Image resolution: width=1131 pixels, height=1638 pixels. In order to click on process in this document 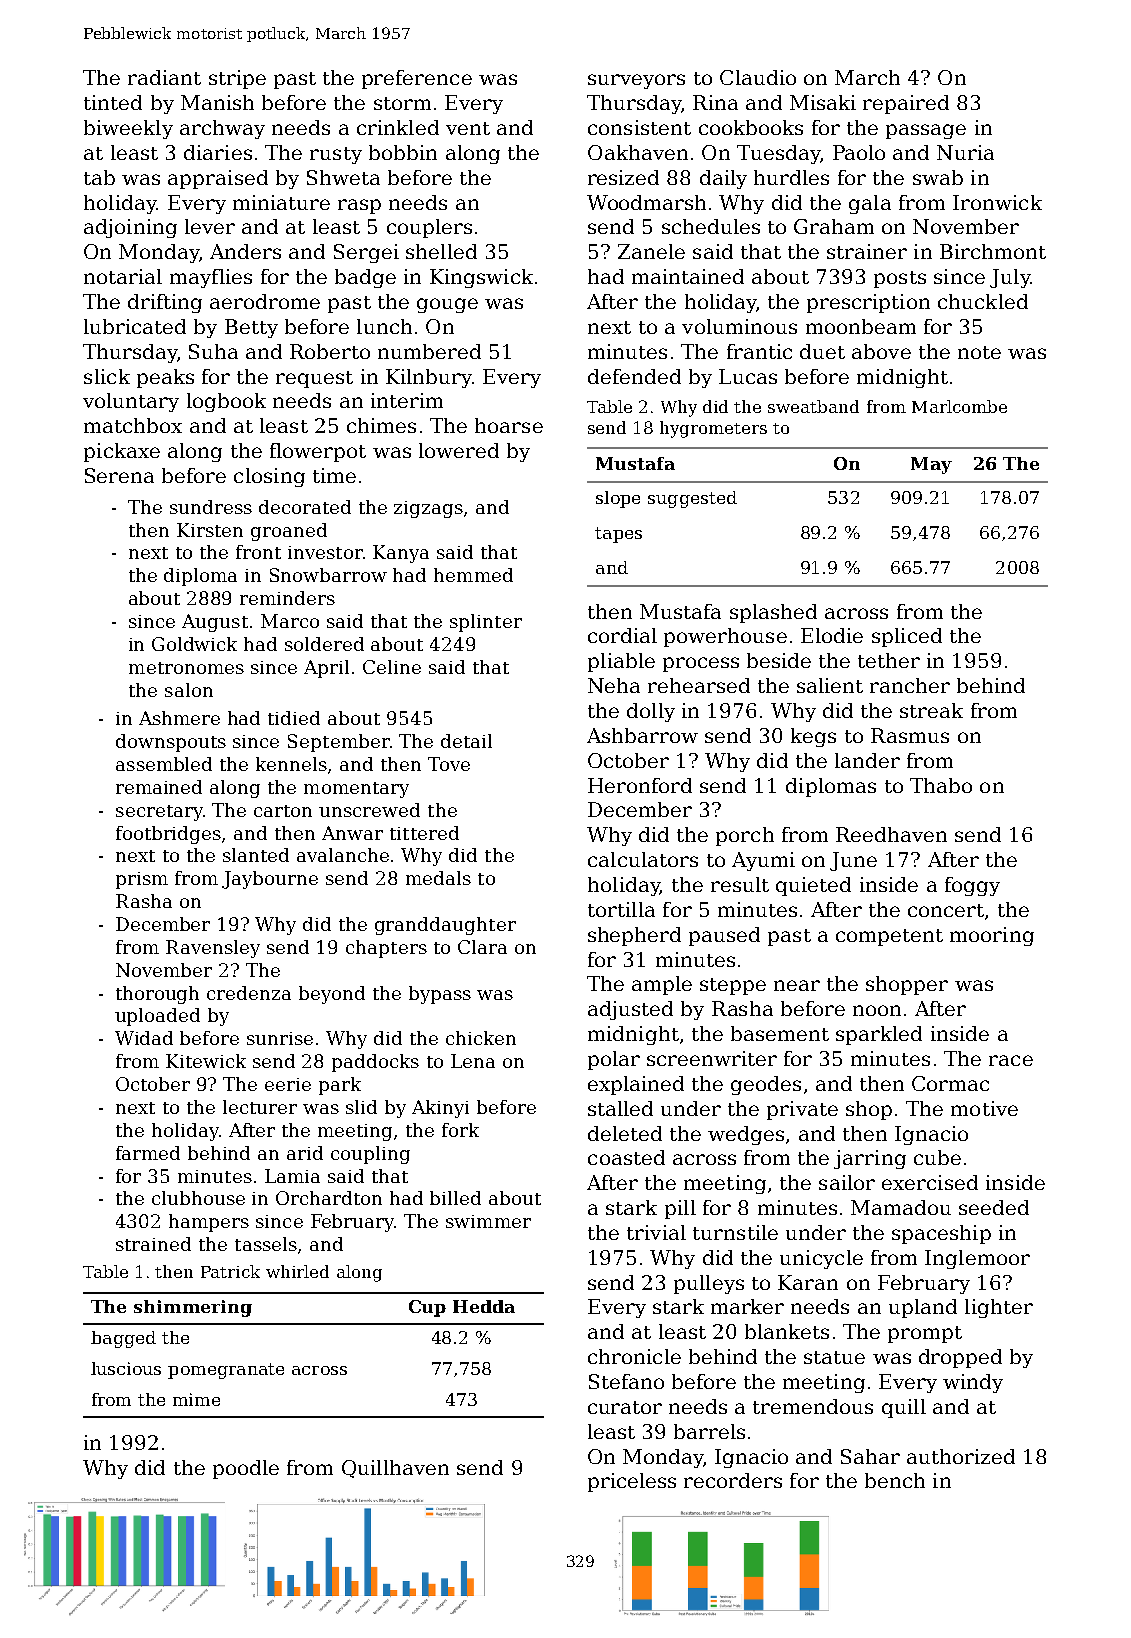, I will do `click(701, 664)`.
